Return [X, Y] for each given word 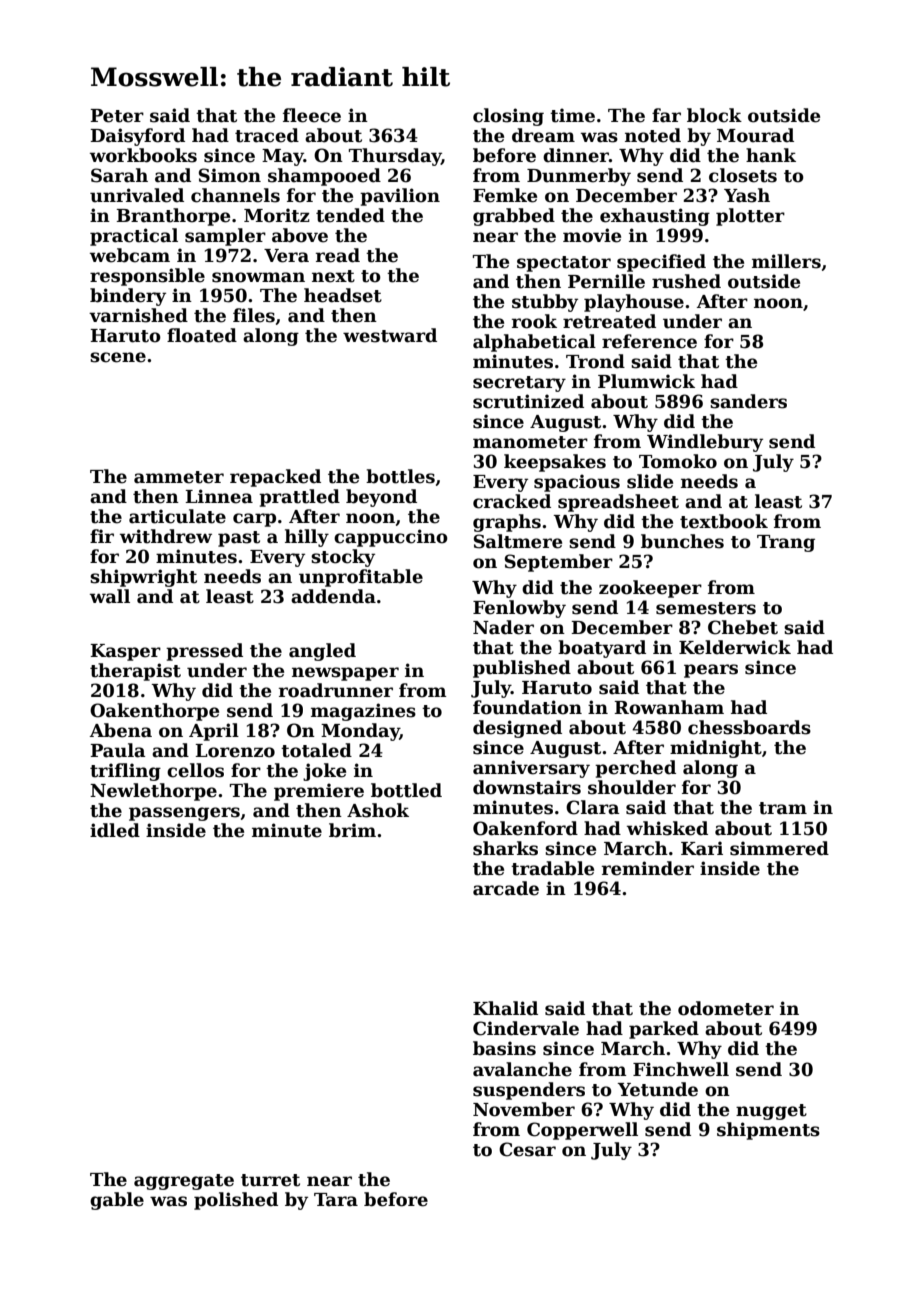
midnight [716, 749]
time [572, 115]
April [214, 732]
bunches [682, 541]
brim [352, 830]
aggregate [184, 1182]
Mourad [755, 135]
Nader [503, 627]
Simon [230, 175]
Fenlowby [519, 609]
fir [102, 536]
